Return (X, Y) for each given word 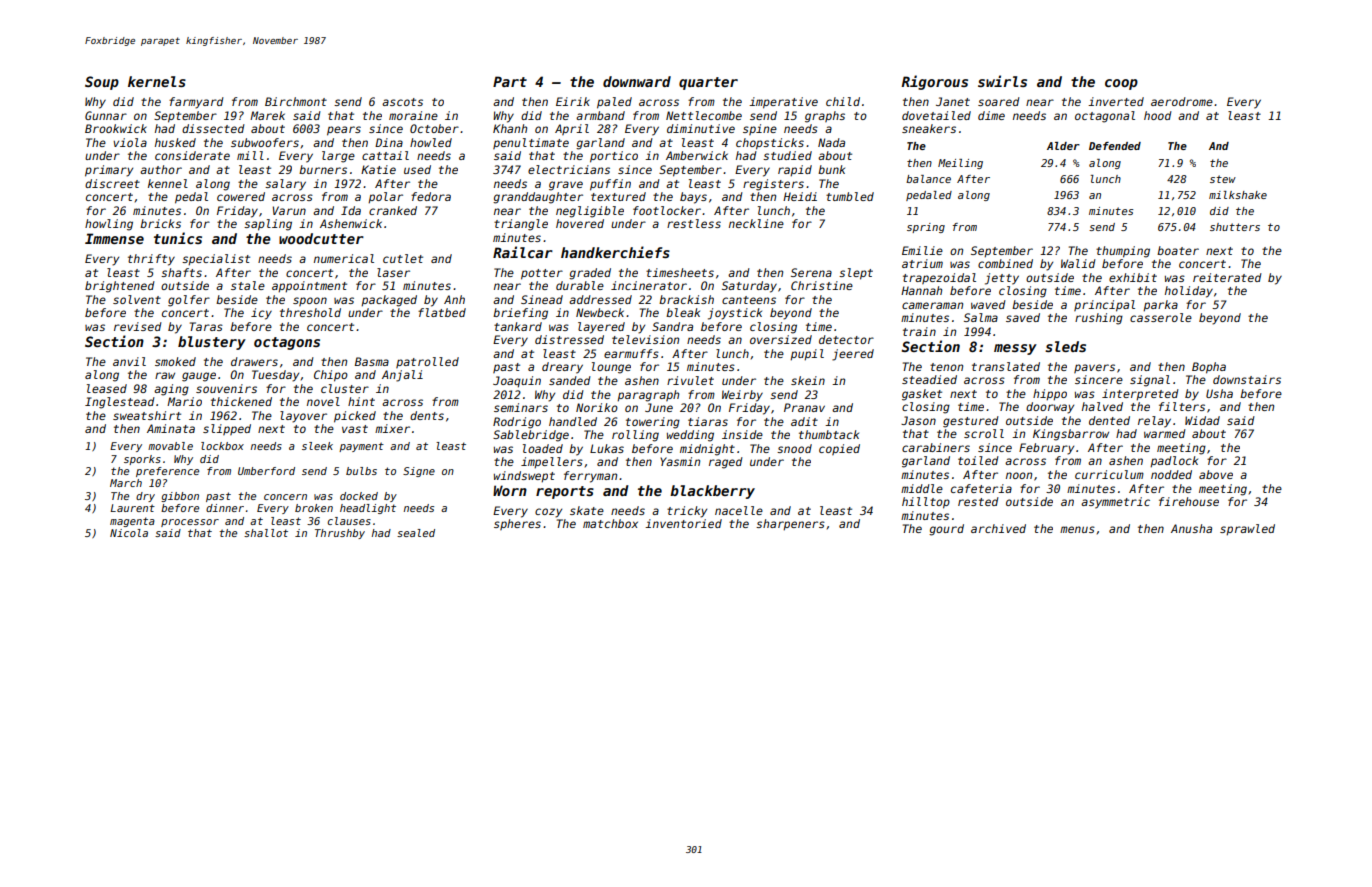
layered (601, 328)
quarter (708, 83)
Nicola (129, 533)
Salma (981, 317)
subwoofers (265, 142)
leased (107, 388)
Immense (114, 238)
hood (1158, 115)
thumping (1123, 252)
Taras (206, 326)
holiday (1189, 292)
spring (926, 228)
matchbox (610, 523)
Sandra (672, 326)
